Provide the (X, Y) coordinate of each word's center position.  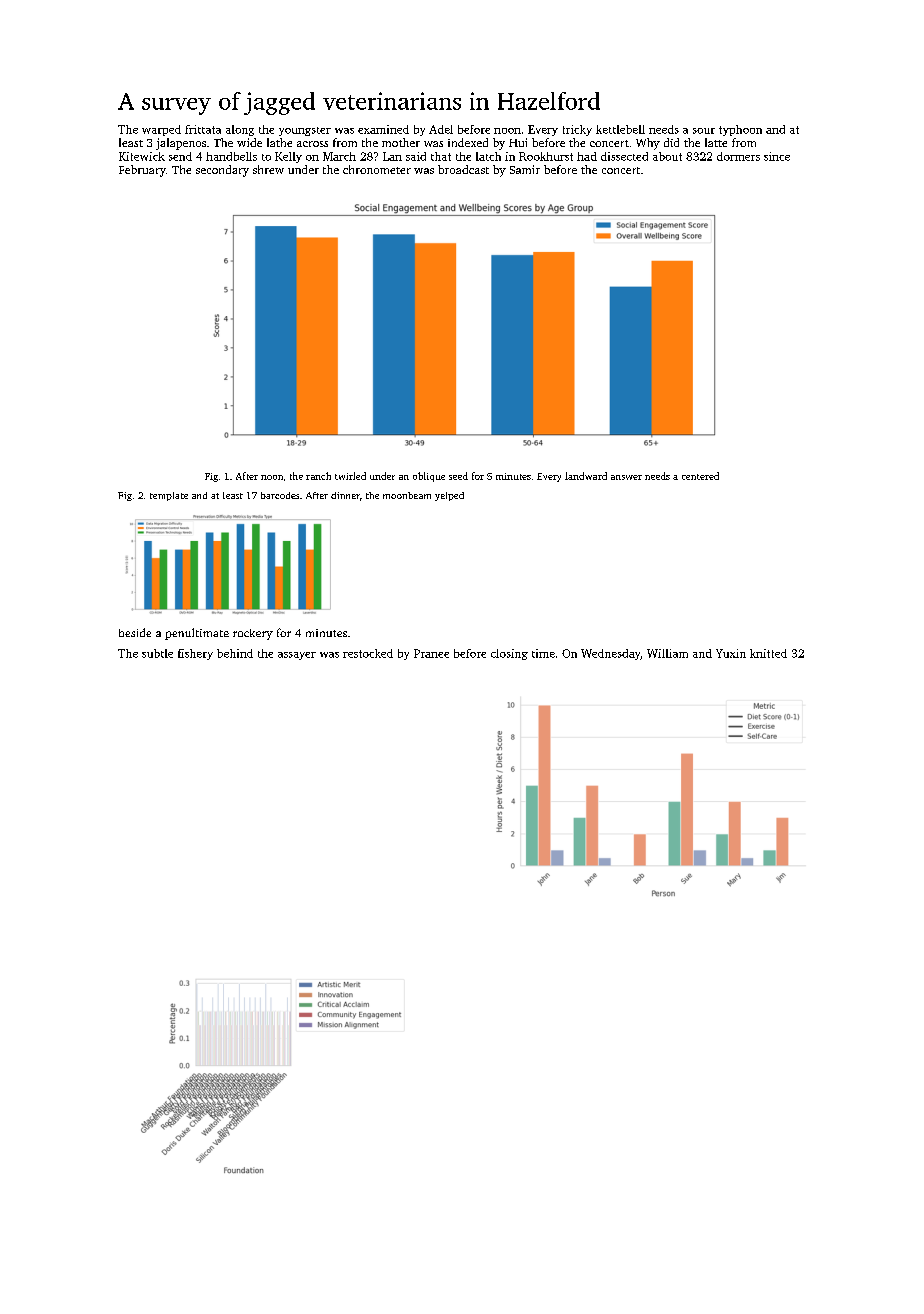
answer (626, 477)
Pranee (431, 653)
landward (586, 476)
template (169, 496)
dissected (624, 156)
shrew (268, 169)
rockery (253, 634)
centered (700, 476)
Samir (525, 169)
